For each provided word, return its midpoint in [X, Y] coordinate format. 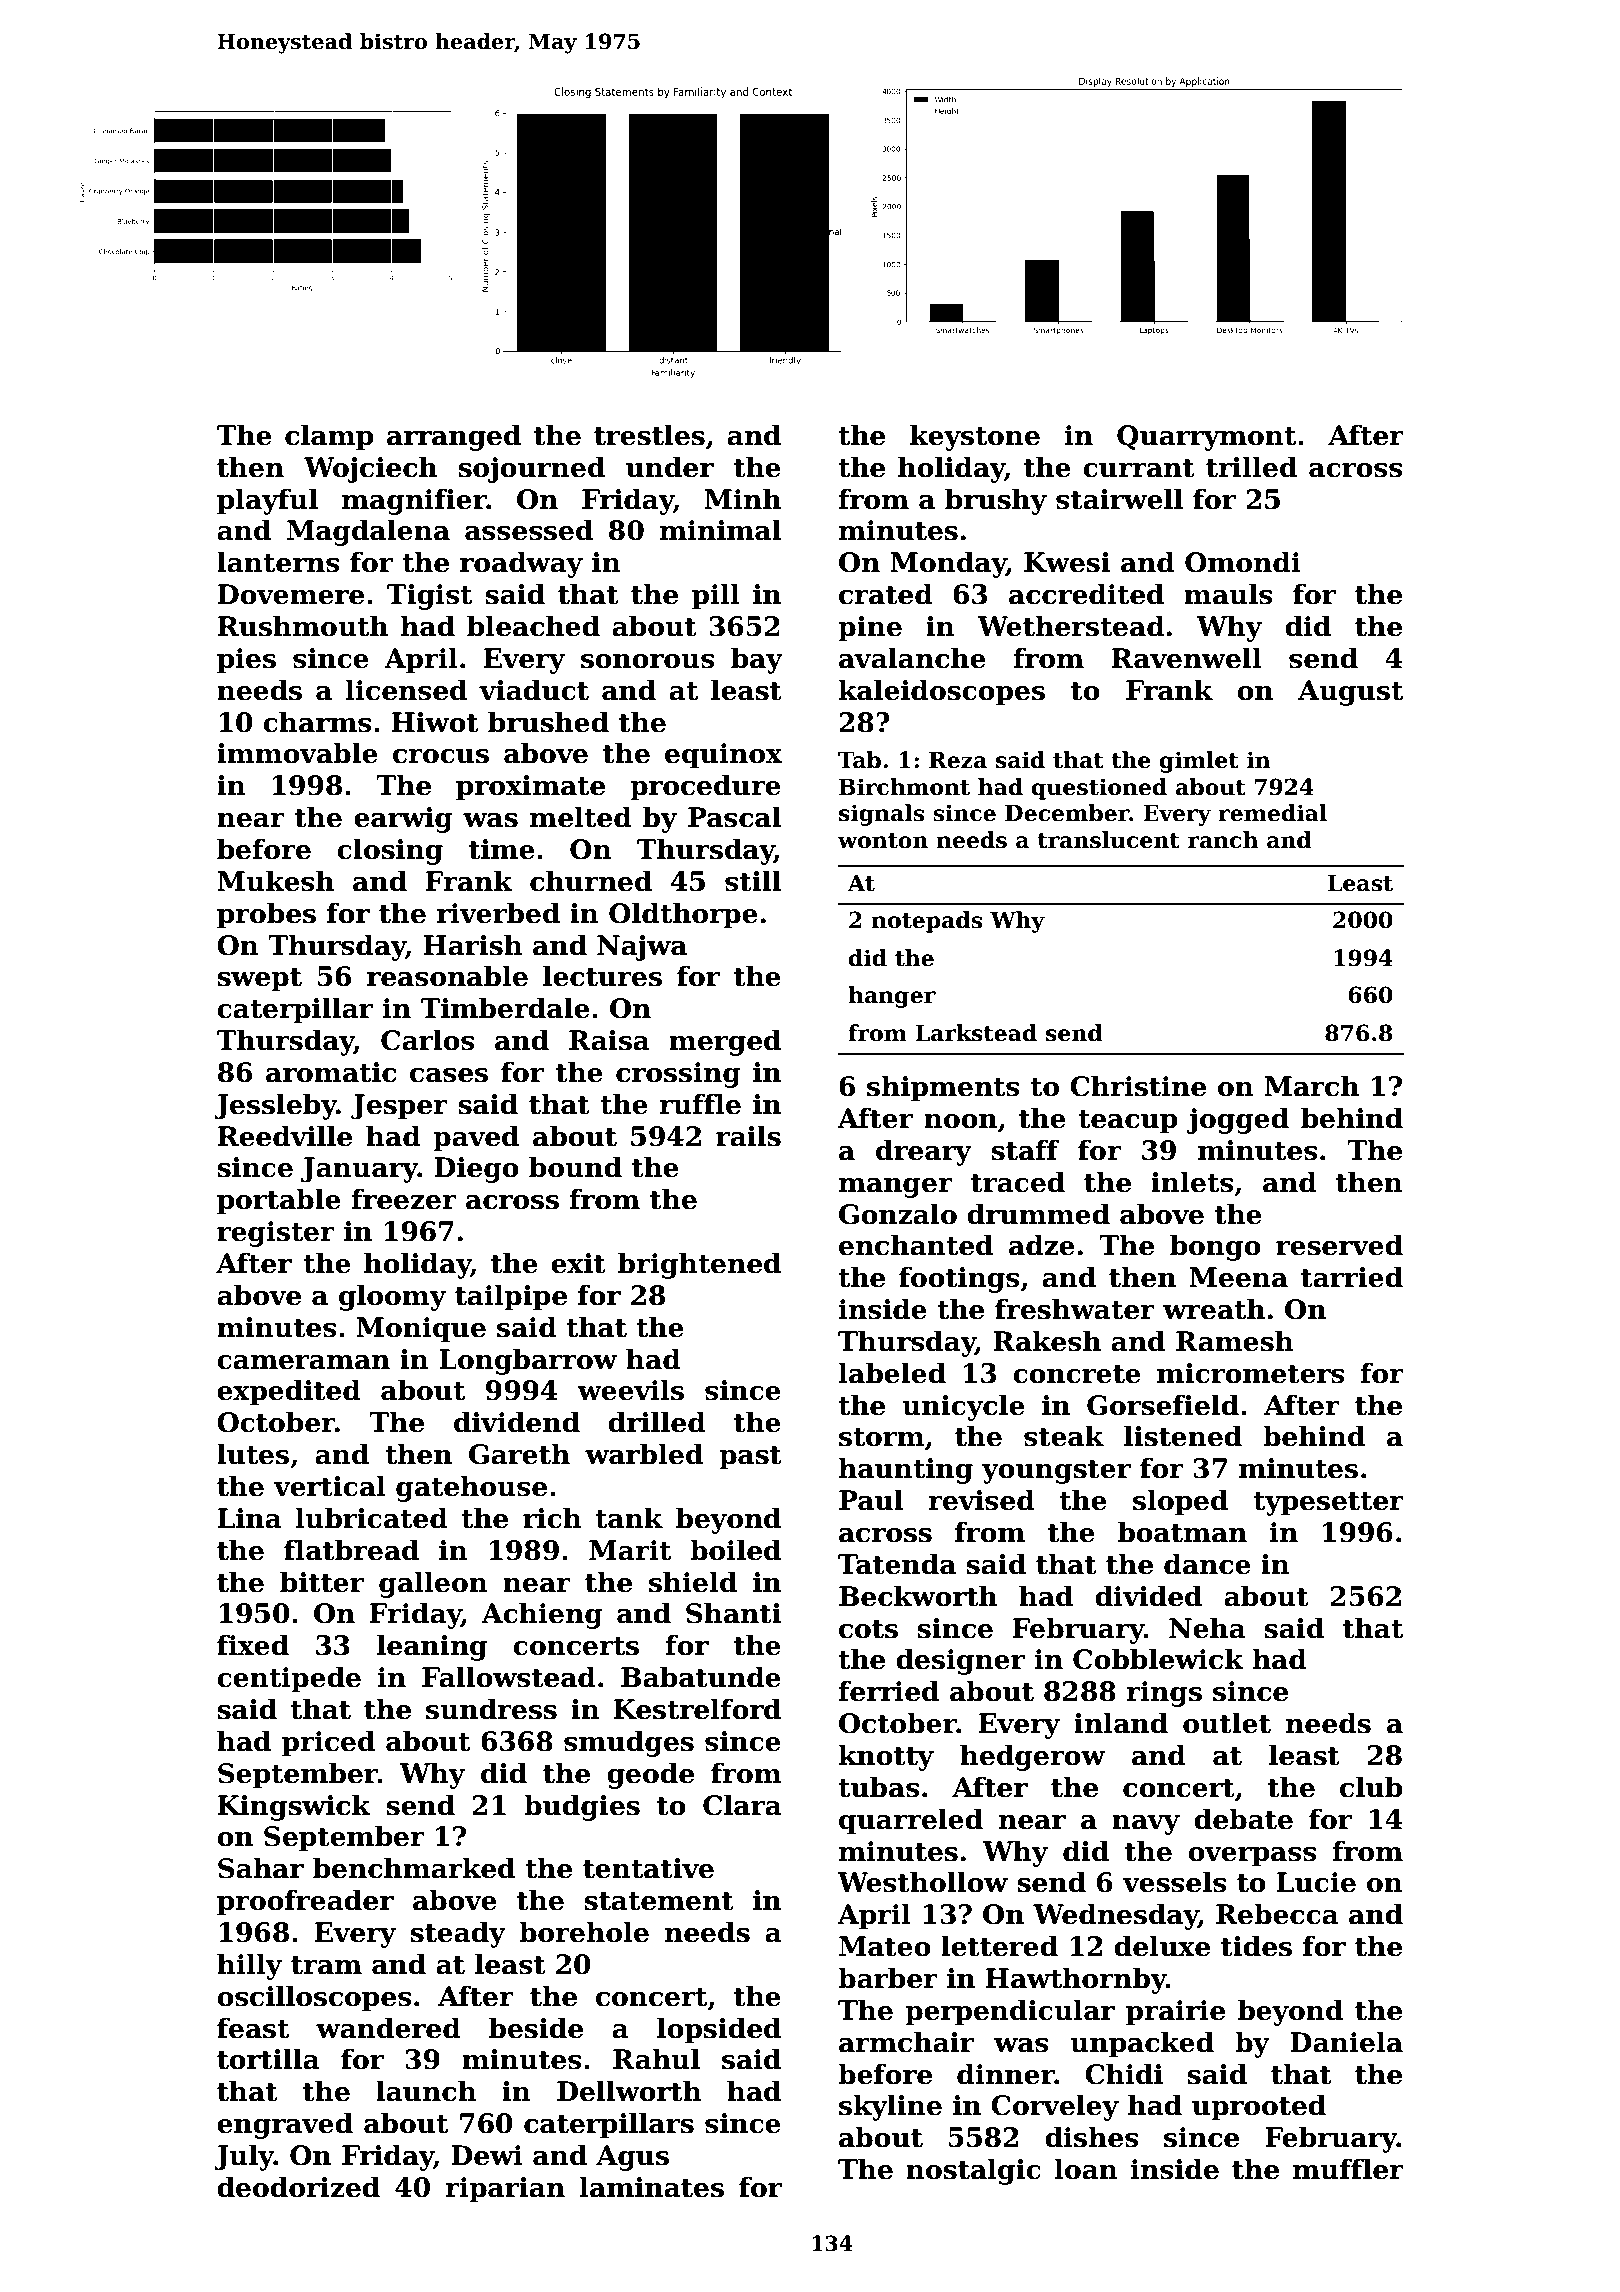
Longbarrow [528, 1361]
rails [748, 1136]
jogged [1238, 1120]
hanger [892, 997]
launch [426, 2091]
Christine [1138, 1086]
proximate [530, 788]
